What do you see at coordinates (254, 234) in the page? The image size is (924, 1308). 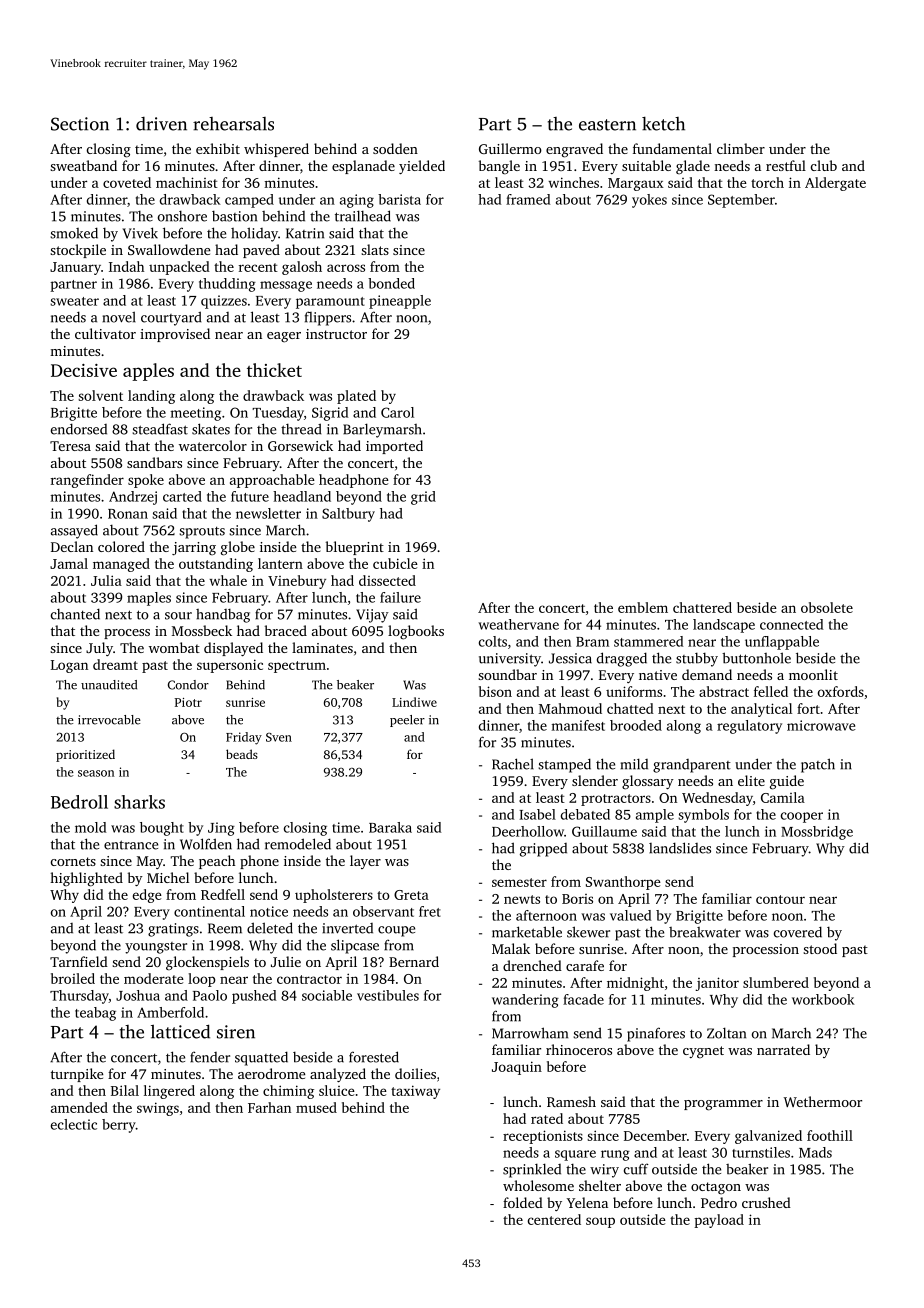 I see `holiday` at bounding box center [254, 234].
